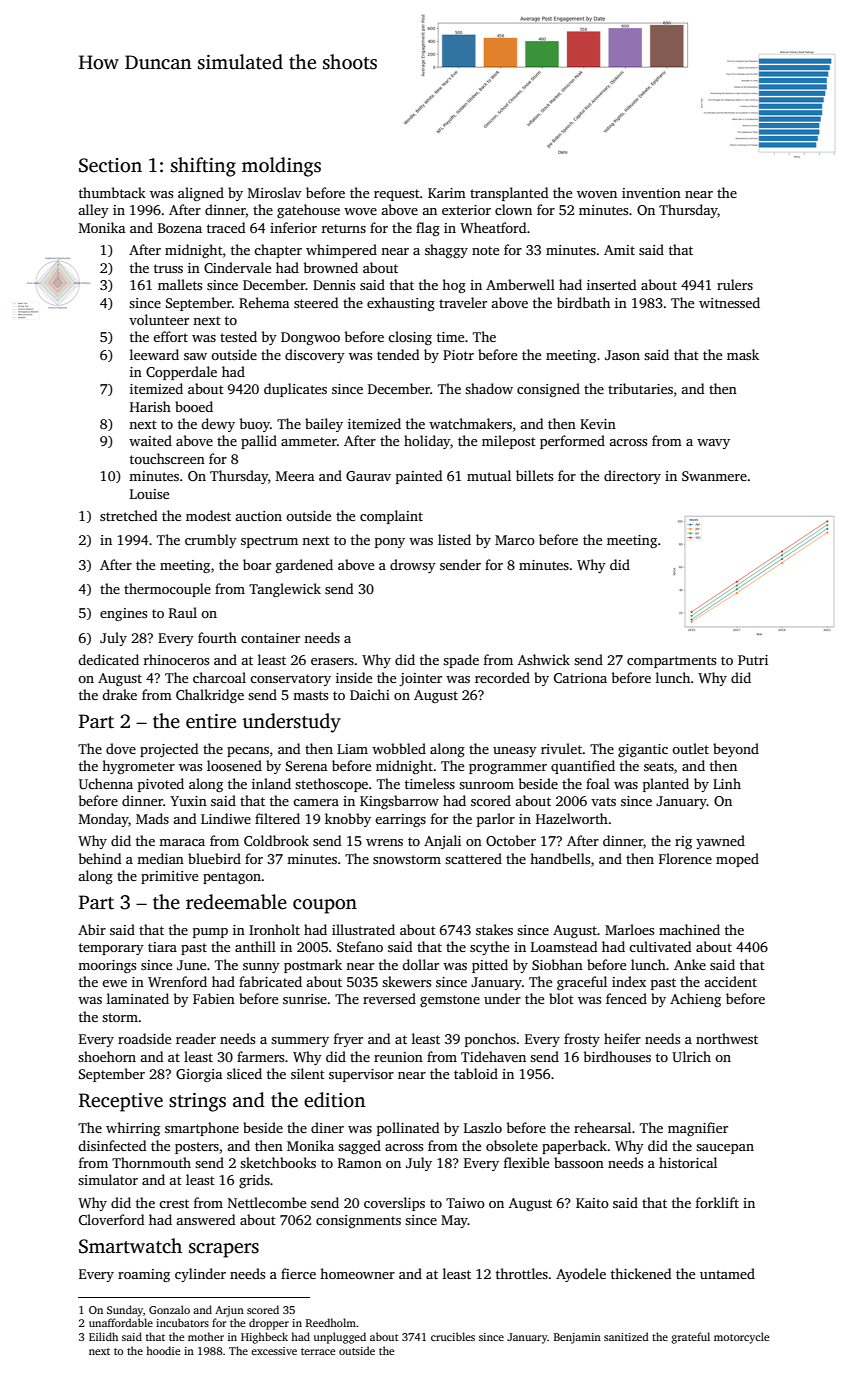  Describe the element at coordinates (753, 660) in the screenshot. I see `Putri` at that location.
